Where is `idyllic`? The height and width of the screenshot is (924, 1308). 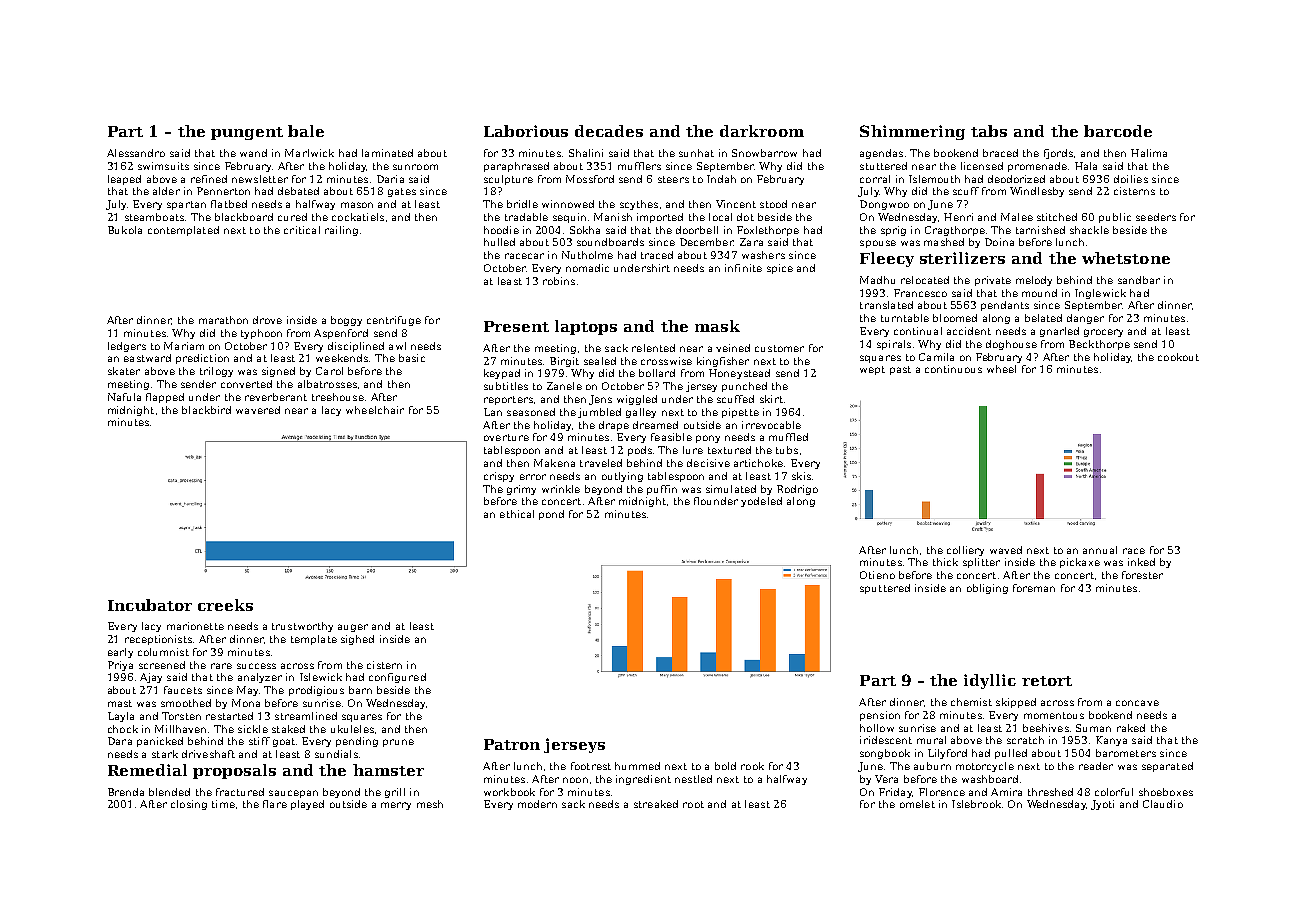 idyllic is located at coordinates (990, 681).
